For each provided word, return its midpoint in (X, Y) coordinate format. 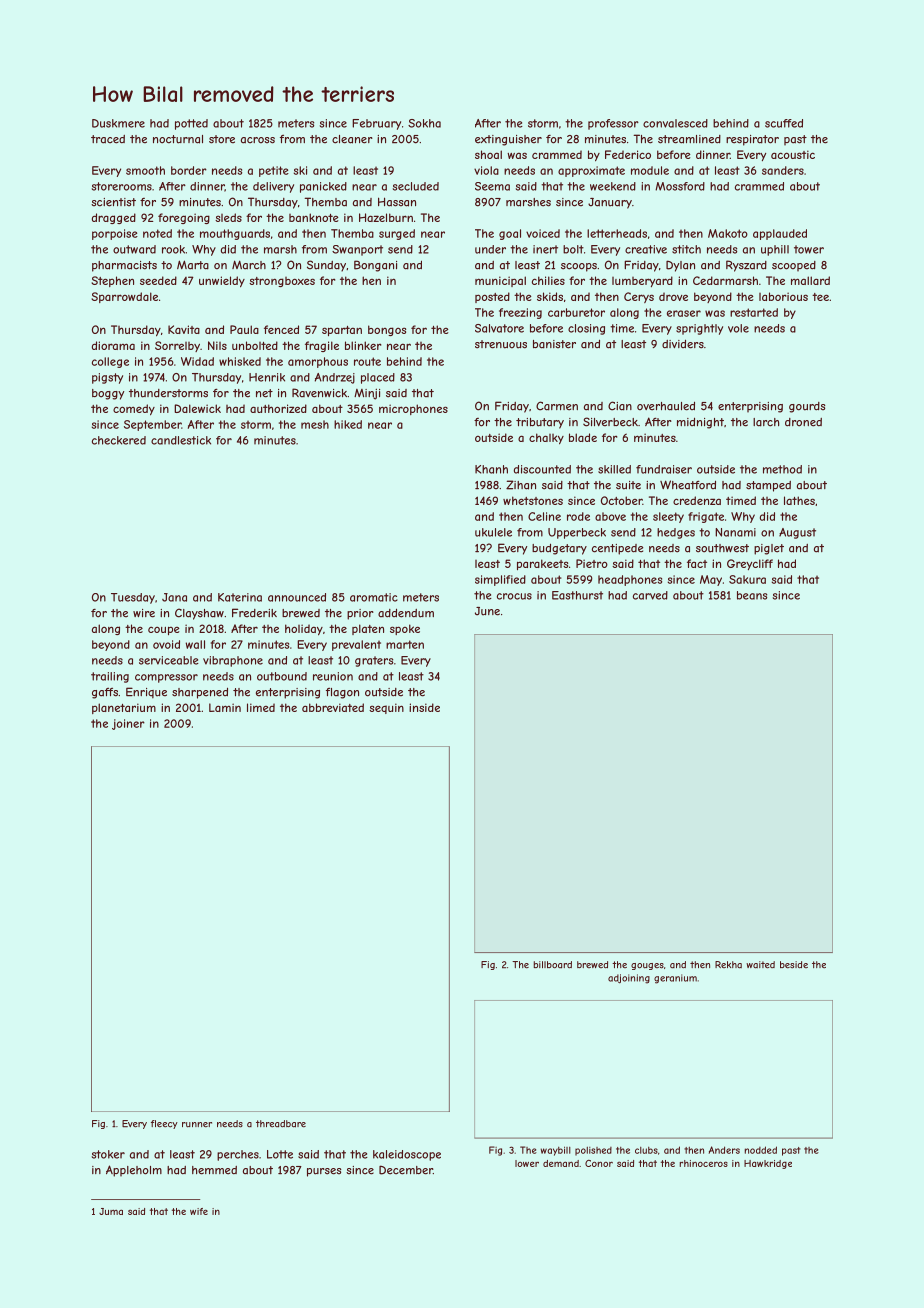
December (406, 1170)
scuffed (784, 123)
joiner (128, 724)
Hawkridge (768, 1164)
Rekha (728, 965)
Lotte (280, 1154)
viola (486, 170)
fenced (281, 329)
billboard (552, 965)
